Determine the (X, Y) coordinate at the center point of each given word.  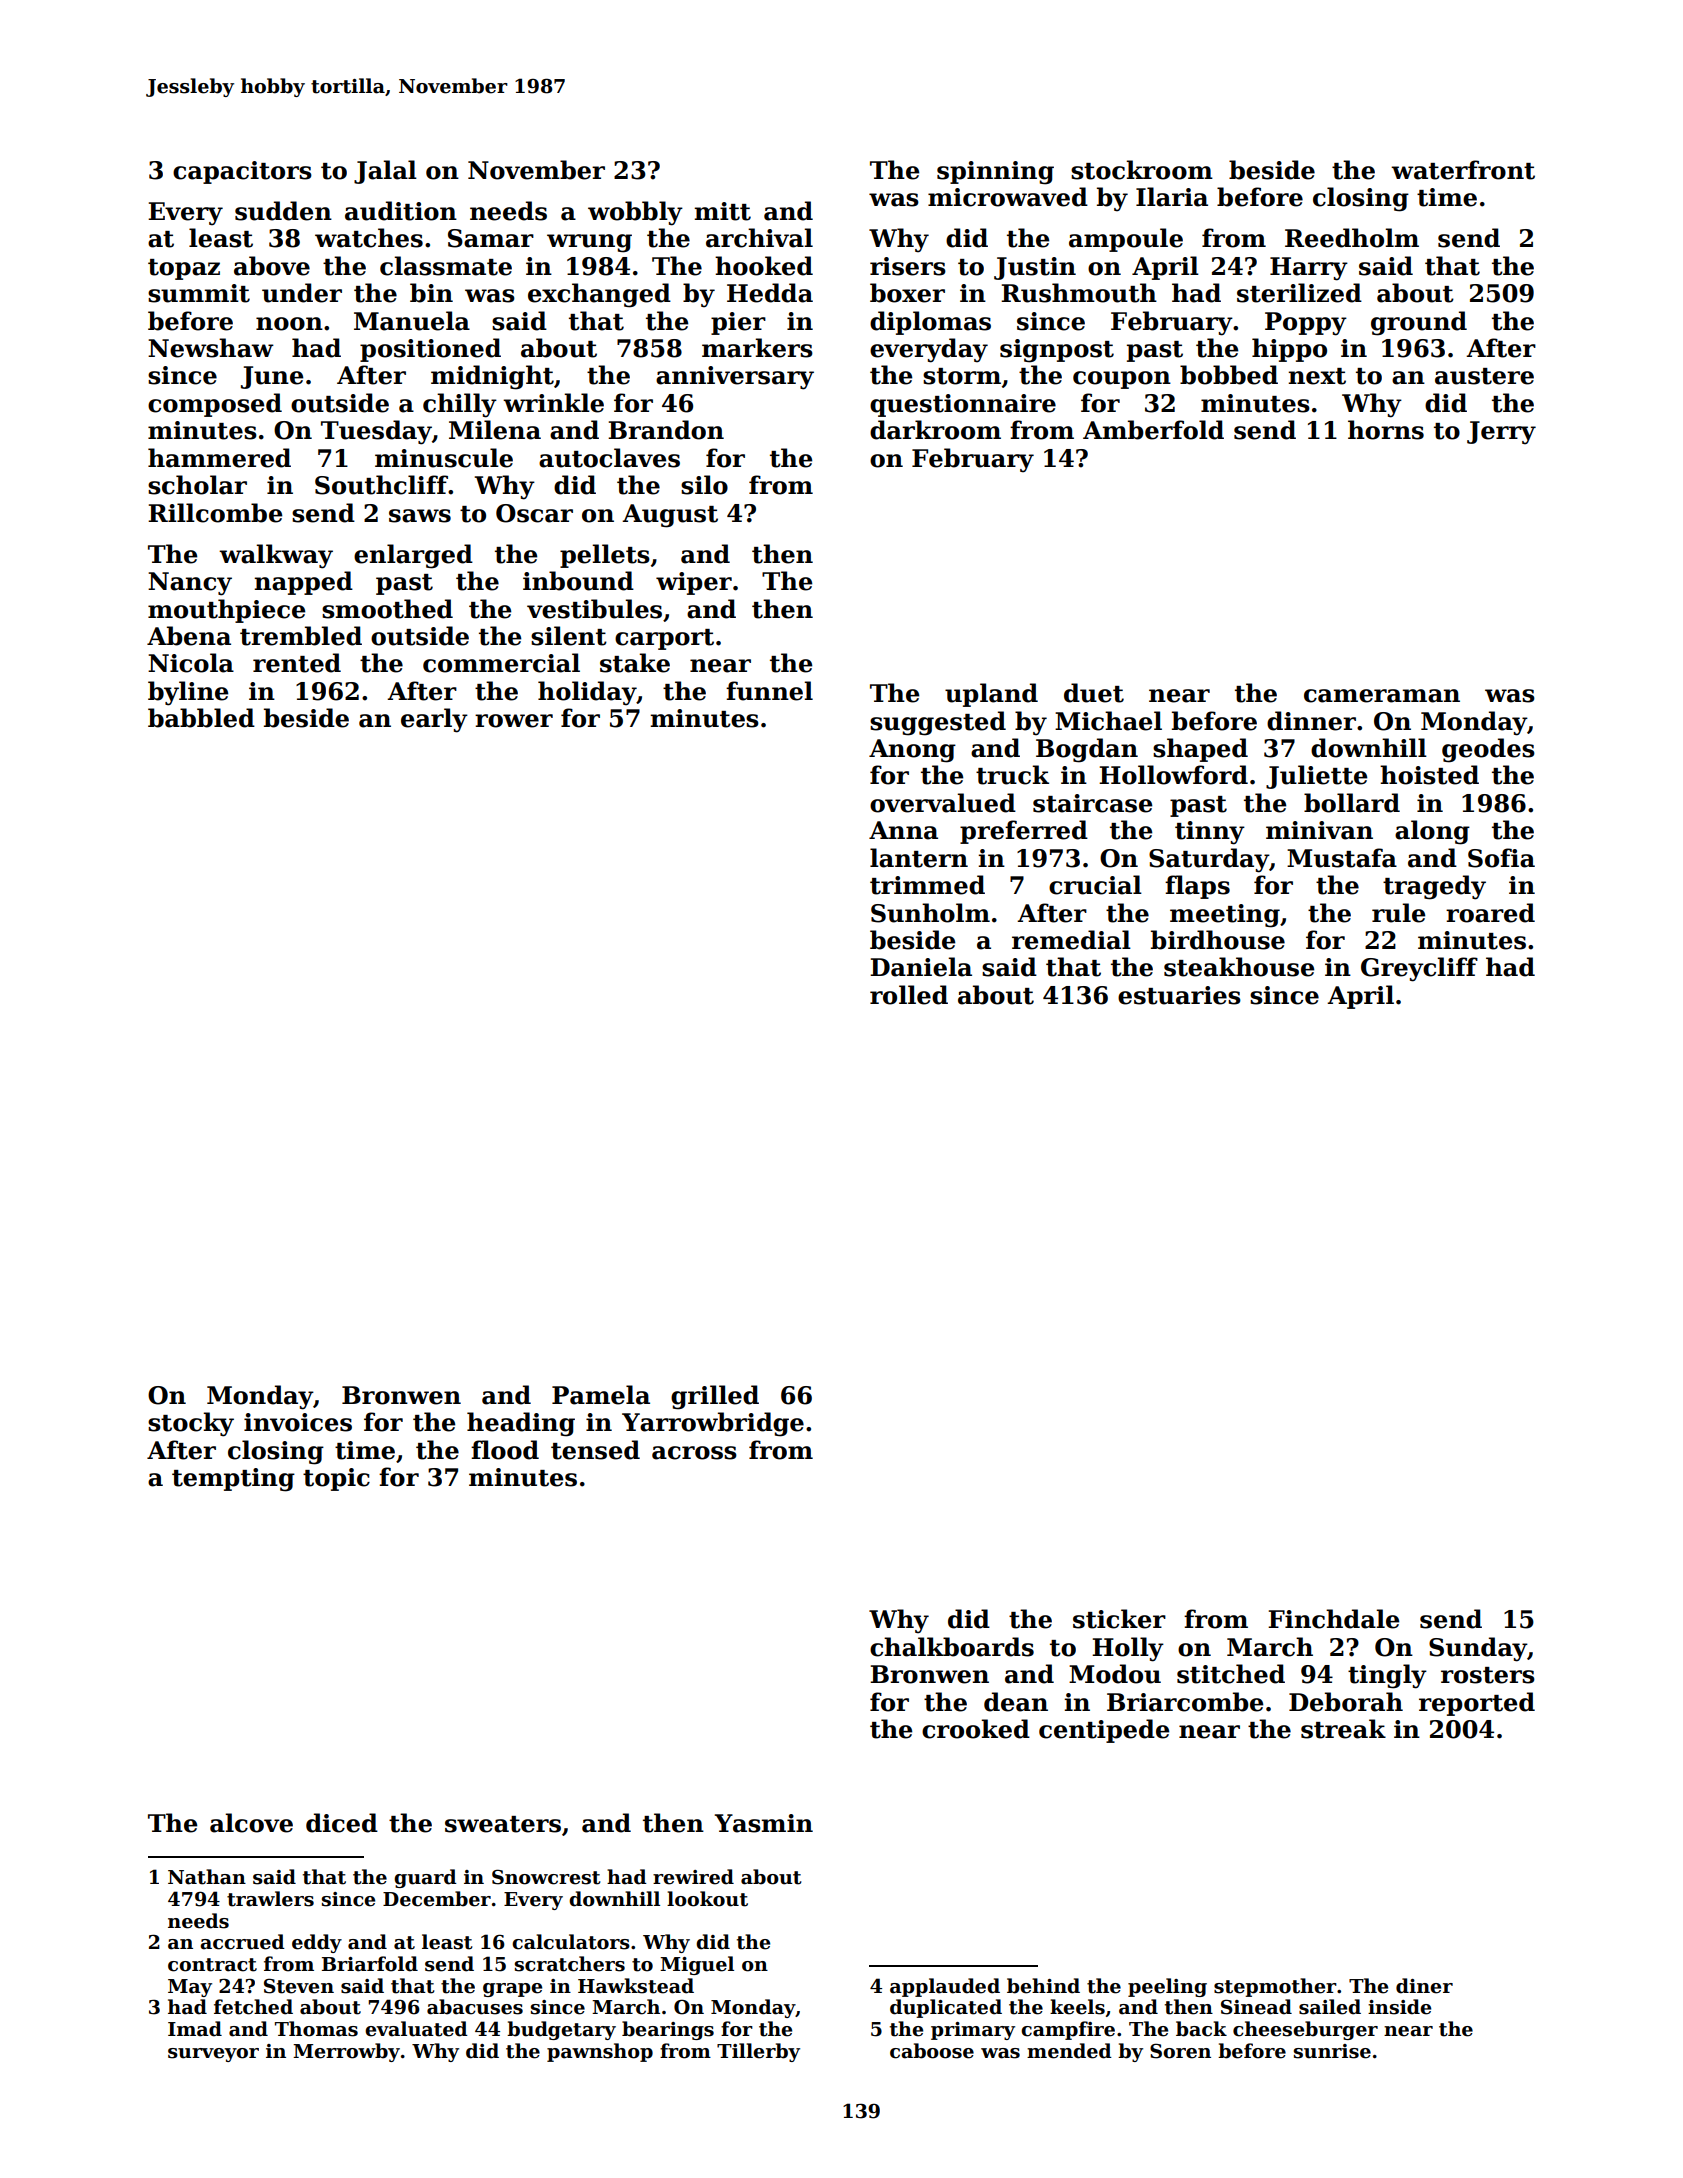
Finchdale (1333, 1619)
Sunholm (930, 913)
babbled (201, 718)
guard (425, 1878)
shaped (1200, 750)
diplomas (930, 323)
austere (1484, 376)
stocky (191, 1424)
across (694, 1453)
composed (215, 405)
